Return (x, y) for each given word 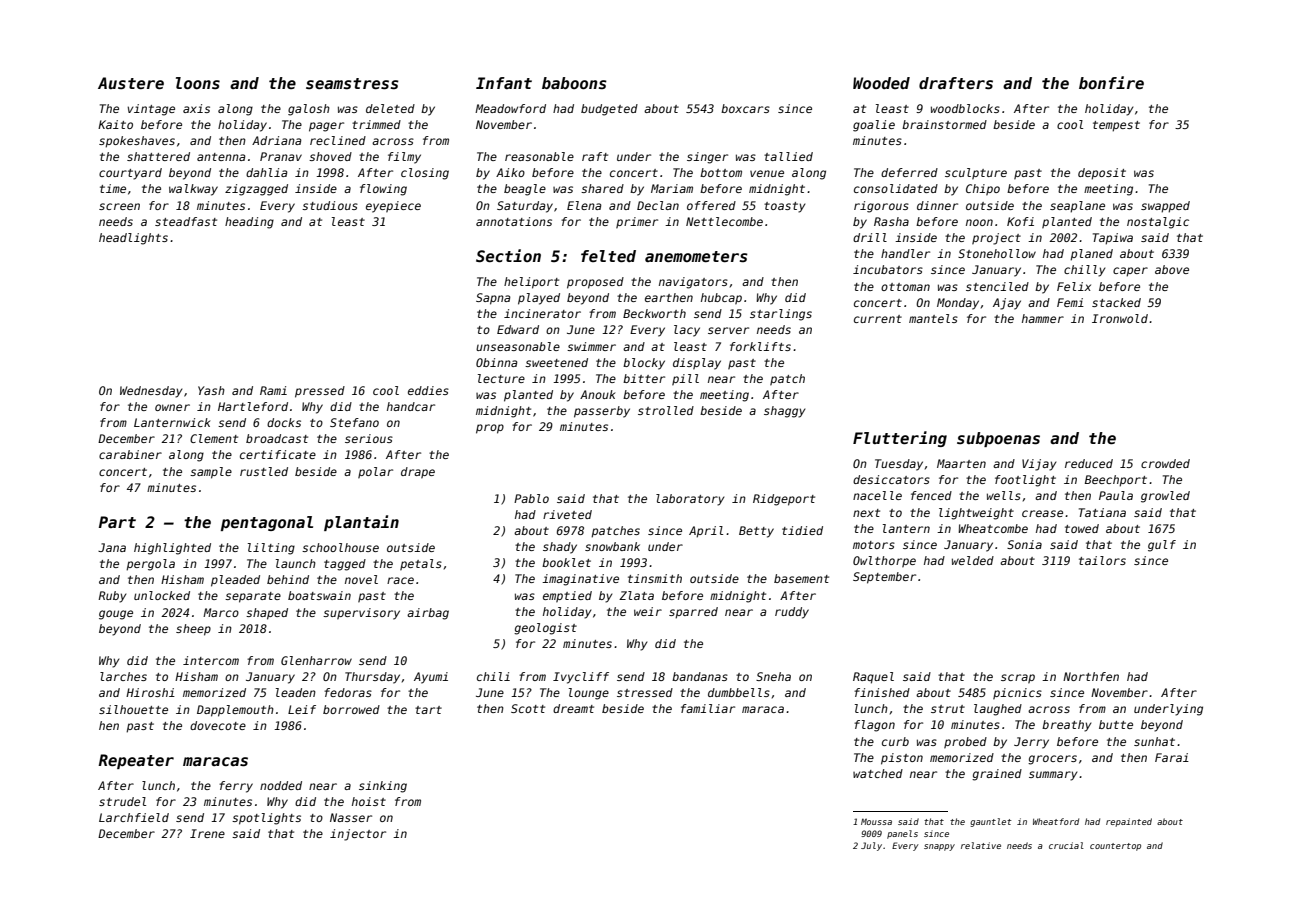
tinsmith (655, 578)
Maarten (961, 463)
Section (508, 256)
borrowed (351, 709)
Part (117, 522)
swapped (1165, 207)
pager (326, 127)
